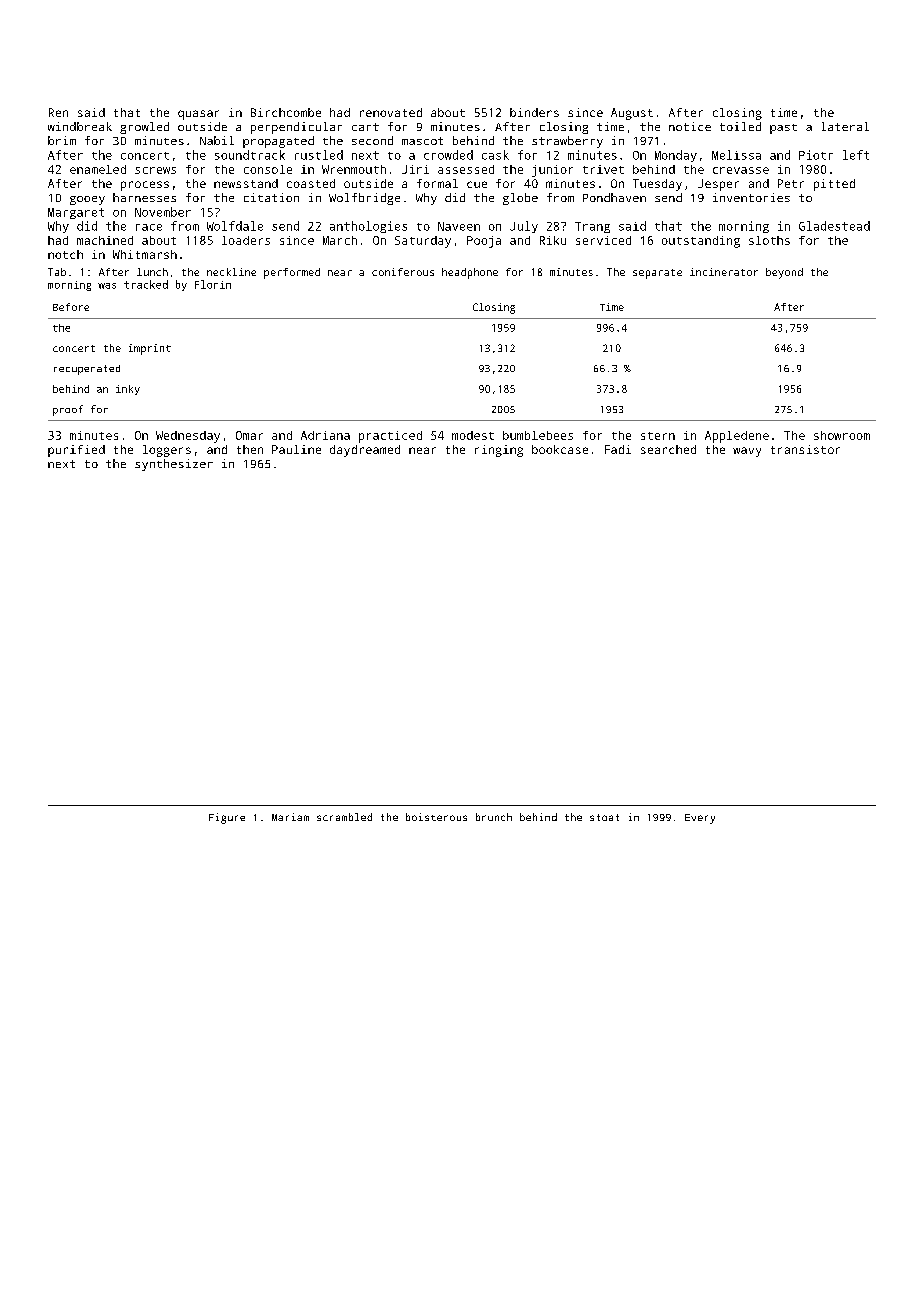 The width and height of the screenshot is (924, 1308). Describe the element at coordinates (144, 128) in the screenshot. I see `growled` at that location.
